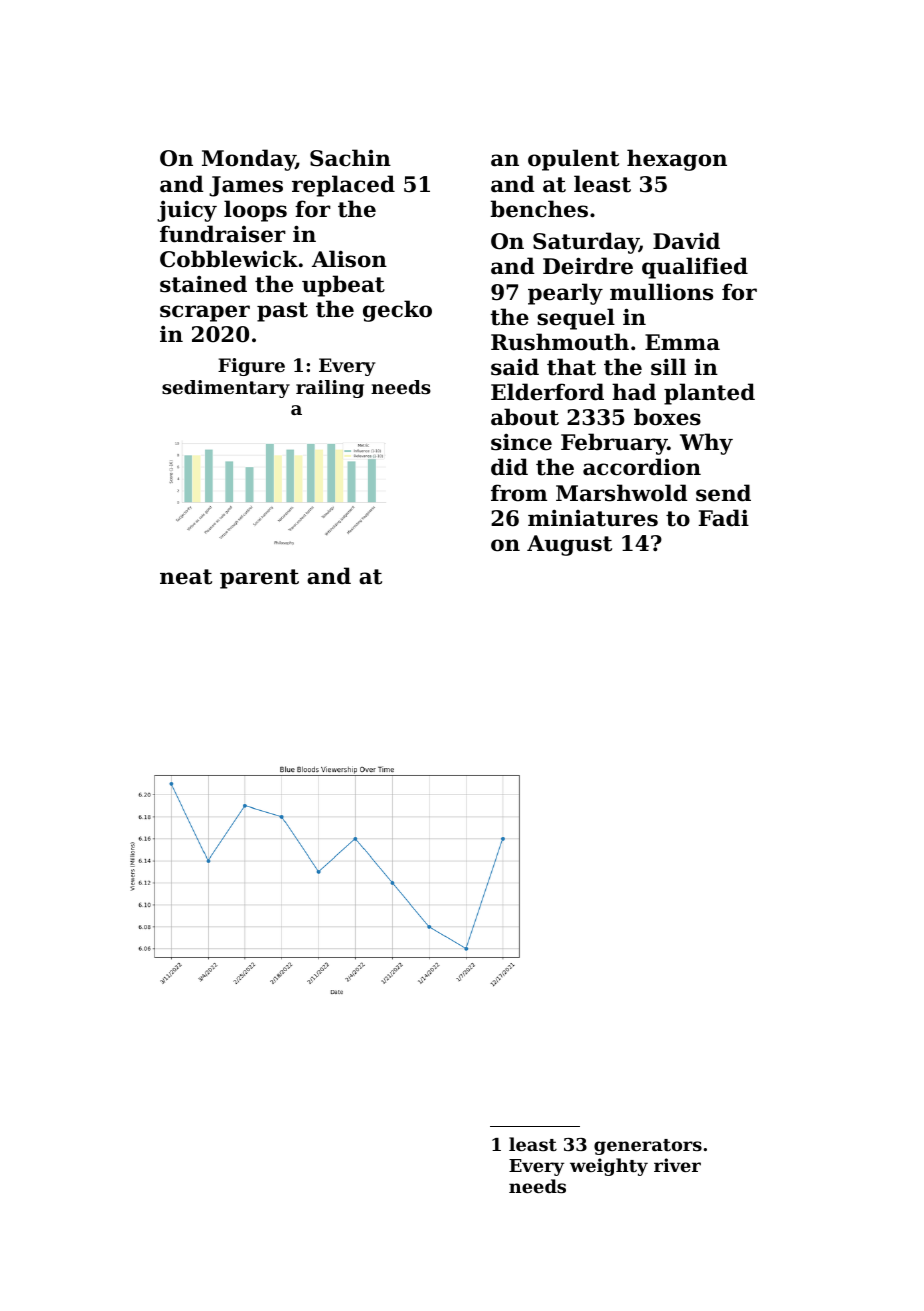 This document has width=924, height=1311. What do you see at coordinates (226, 389) in the document?
I see `sedimentary` at bounding box center [226, 389].
